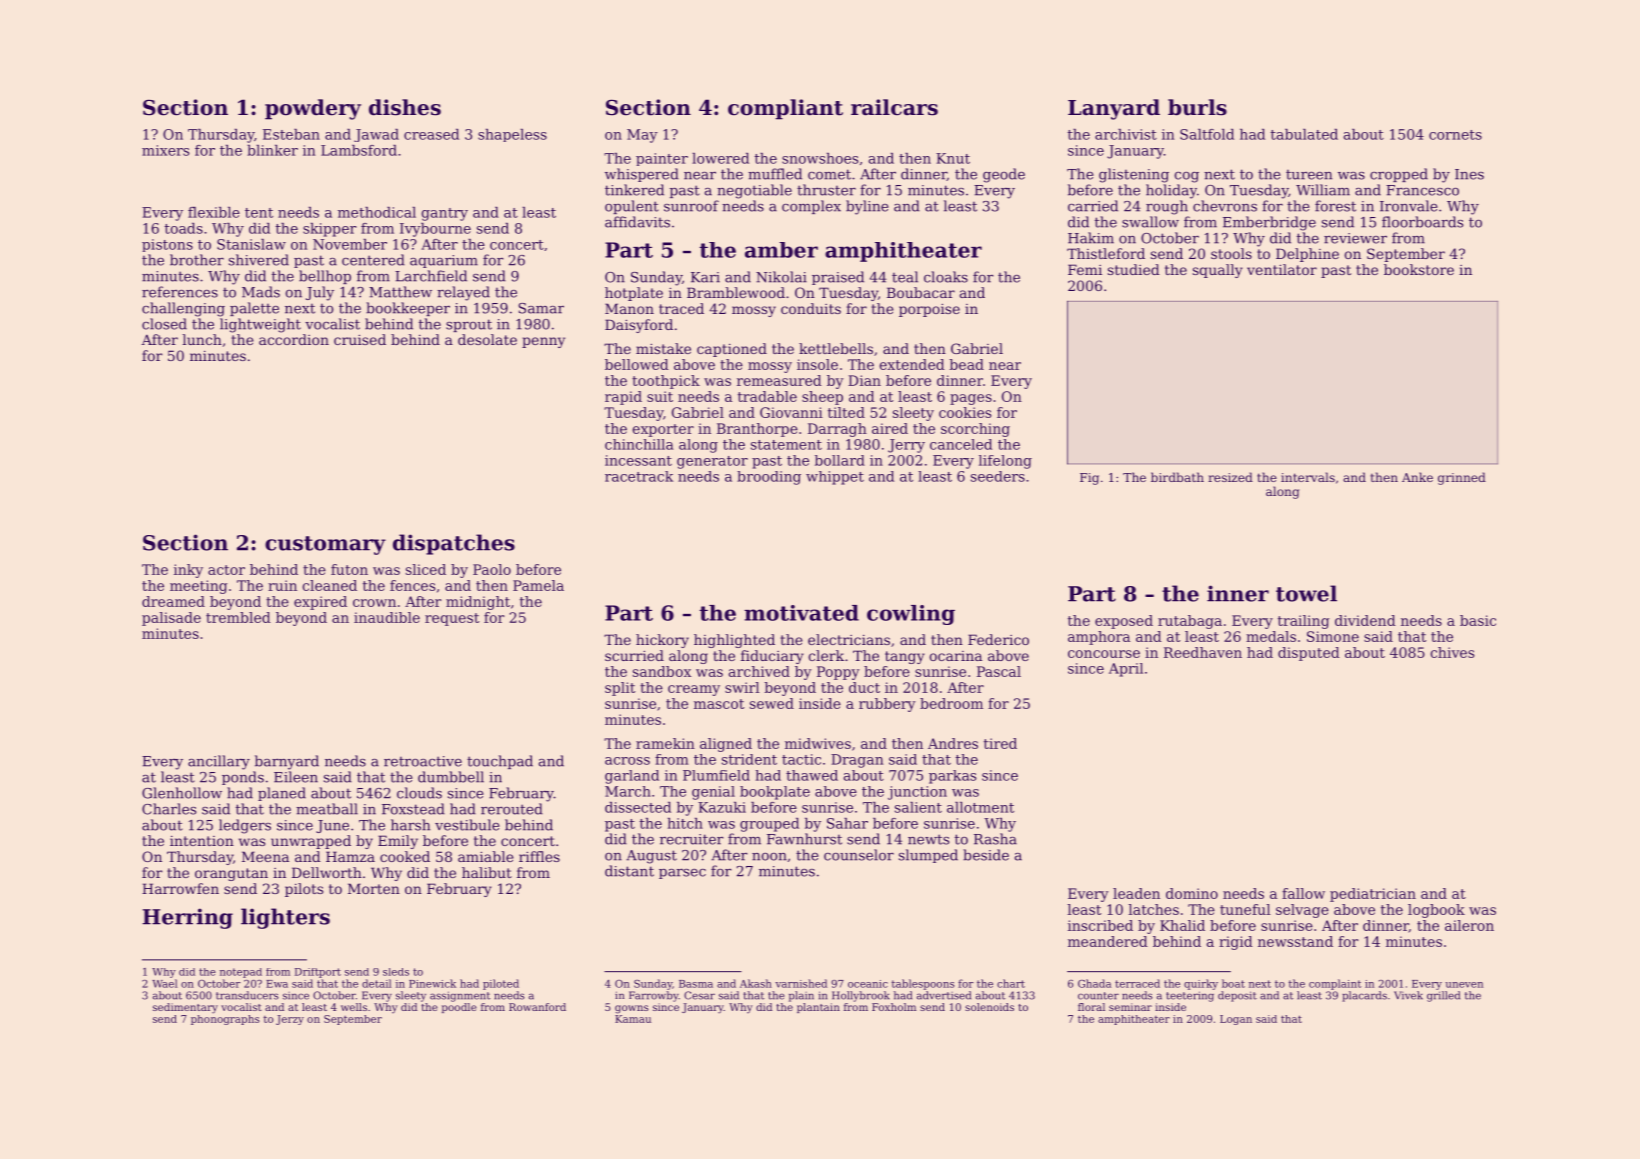  What do you see at coordinates (1218, 271) in the screenshot?
I see `squally` at bounding box center [1218, 271].
